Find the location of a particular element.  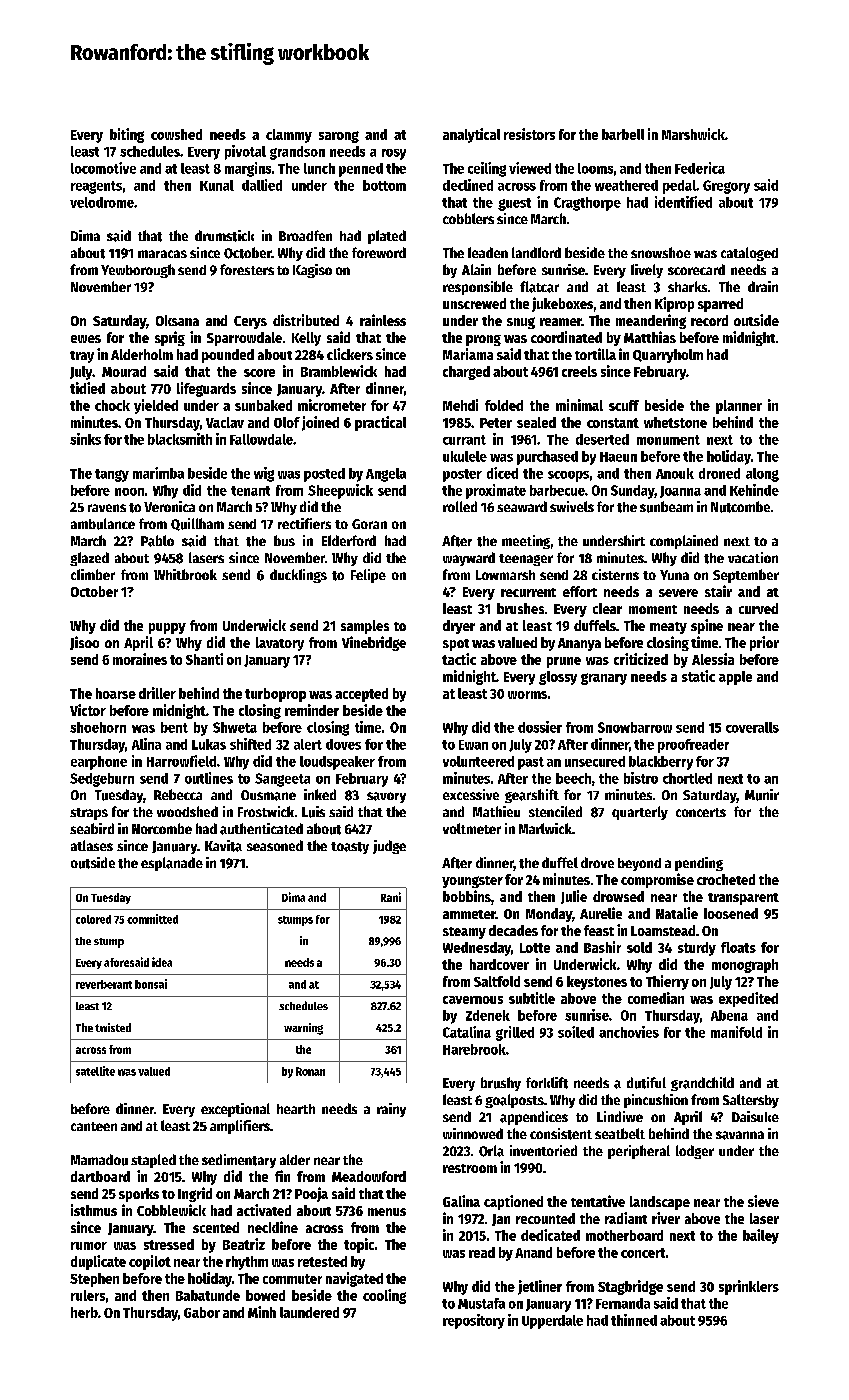

biting is located at coordinates (127, 135).
